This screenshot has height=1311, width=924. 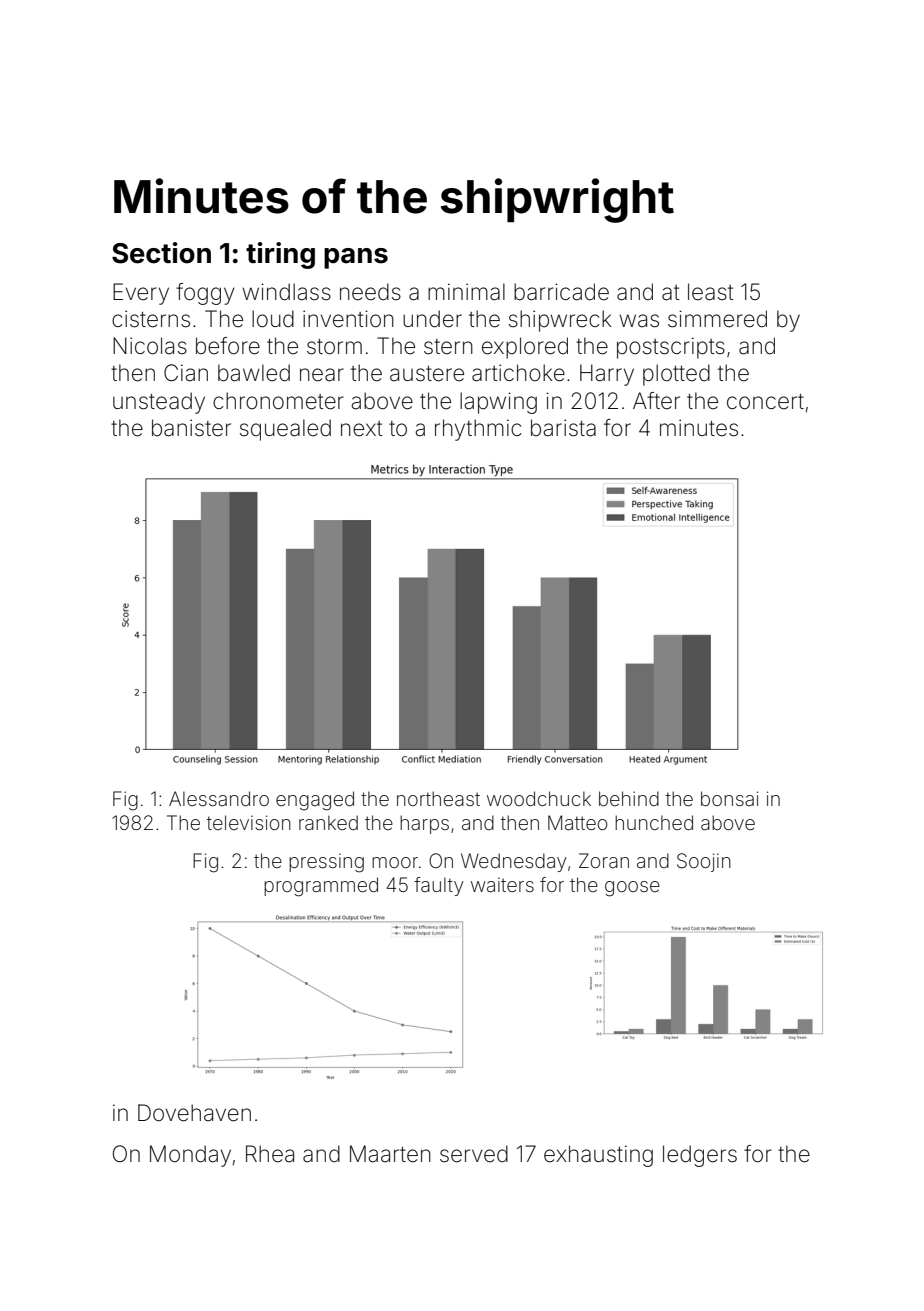 What do you see at coordinates (598, 1156) in the screenshot?
I see `exhausting` at bounding box center [598, 1156].
